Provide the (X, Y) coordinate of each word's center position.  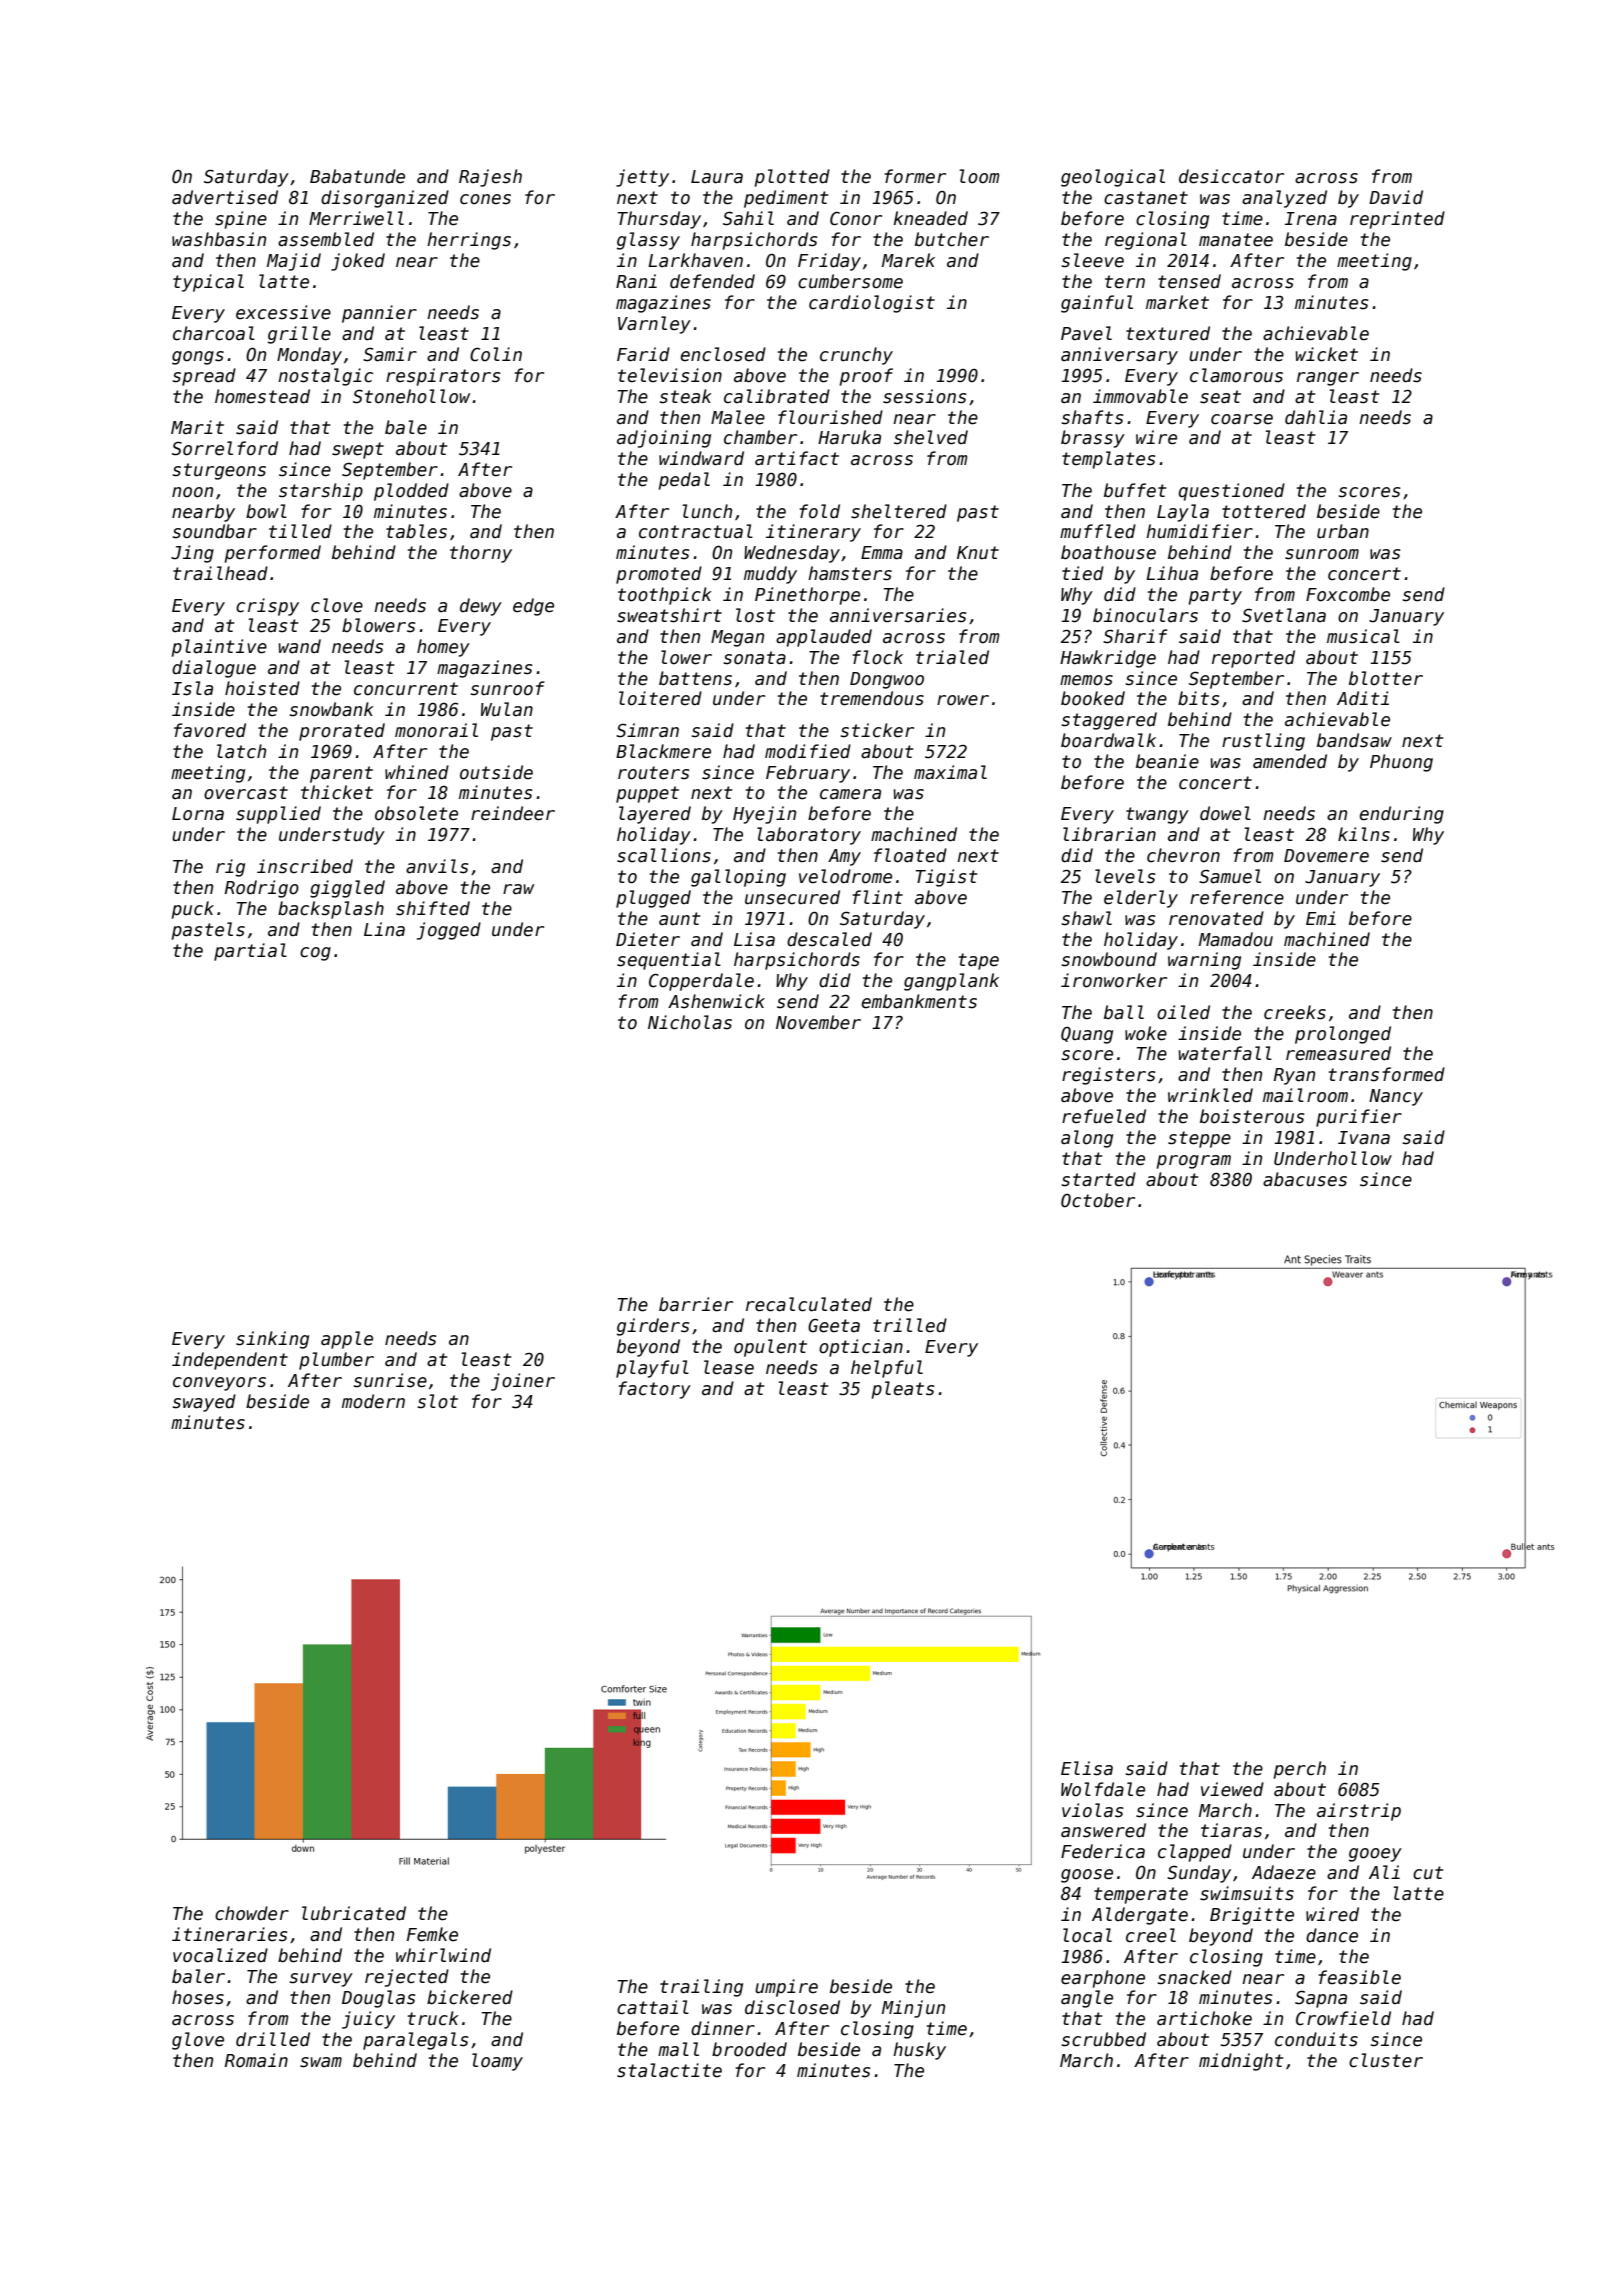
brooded (749, 2049)
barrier (696, 1304)
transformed (1387, 1074)
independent (230, 1361)
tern (1125, 282)
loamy (497, 2062)
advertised (225, 197)
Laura (717, 177)
